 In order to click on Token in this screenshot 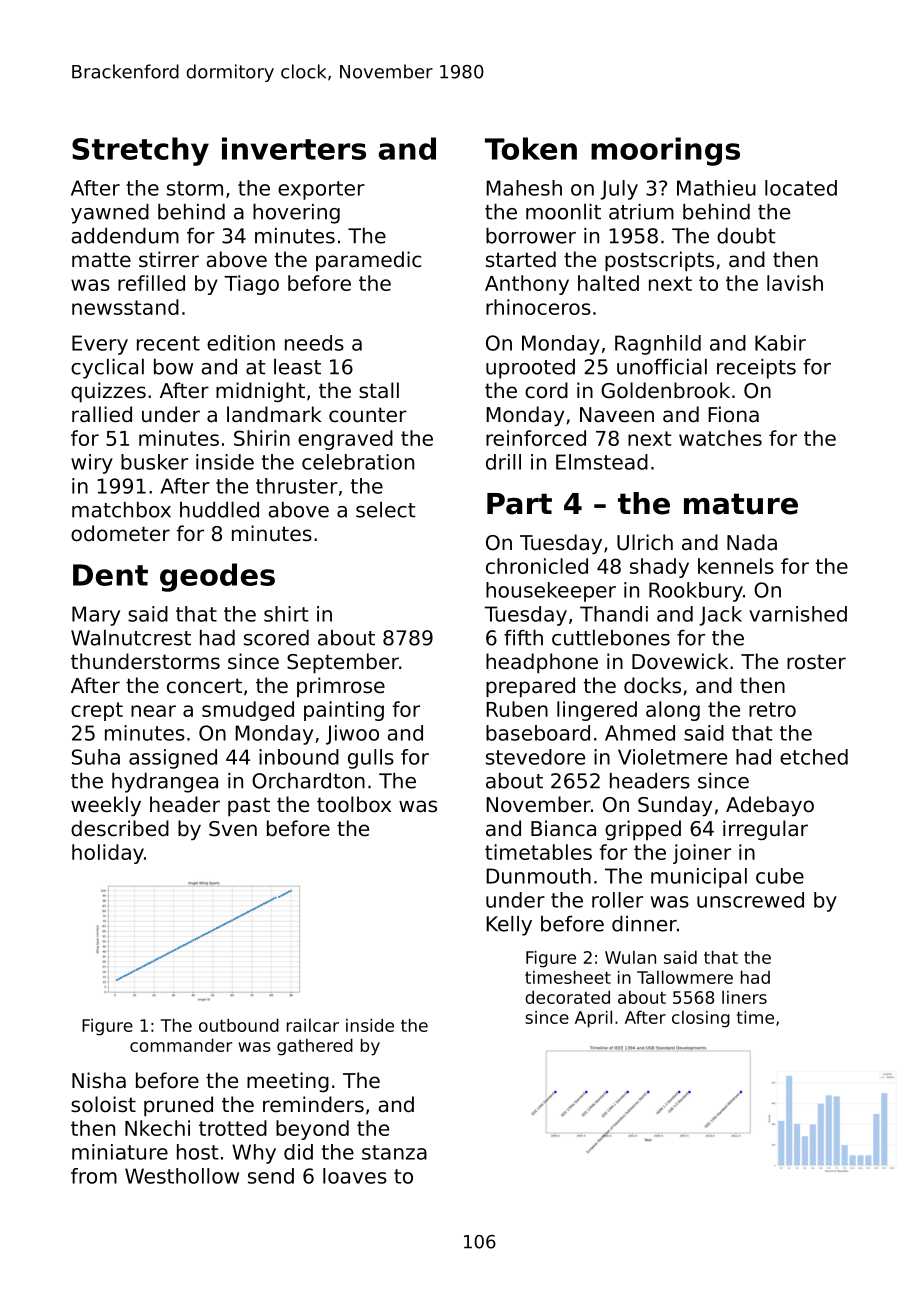, I will do `click(531, 148)`.
